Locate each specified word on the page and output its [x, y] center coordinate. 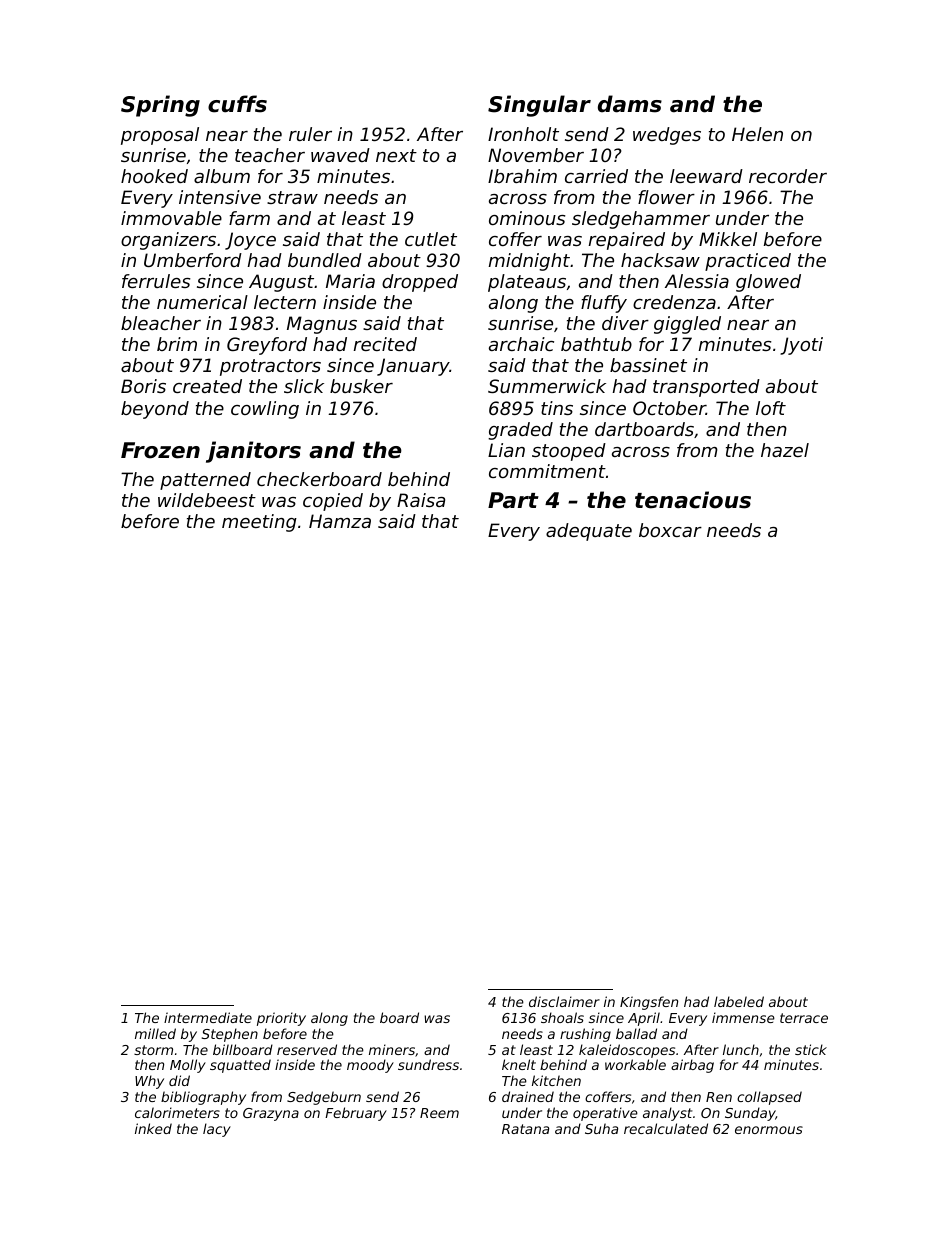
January [413, 367]
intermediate [208, 1017]
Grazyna [271, 1114]
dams [630, 104]
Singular [539, 106]
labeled [739, 1001]
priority [281, 1019]
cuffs [237, 104]
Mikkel [728, 239]
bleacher [161, 323]
